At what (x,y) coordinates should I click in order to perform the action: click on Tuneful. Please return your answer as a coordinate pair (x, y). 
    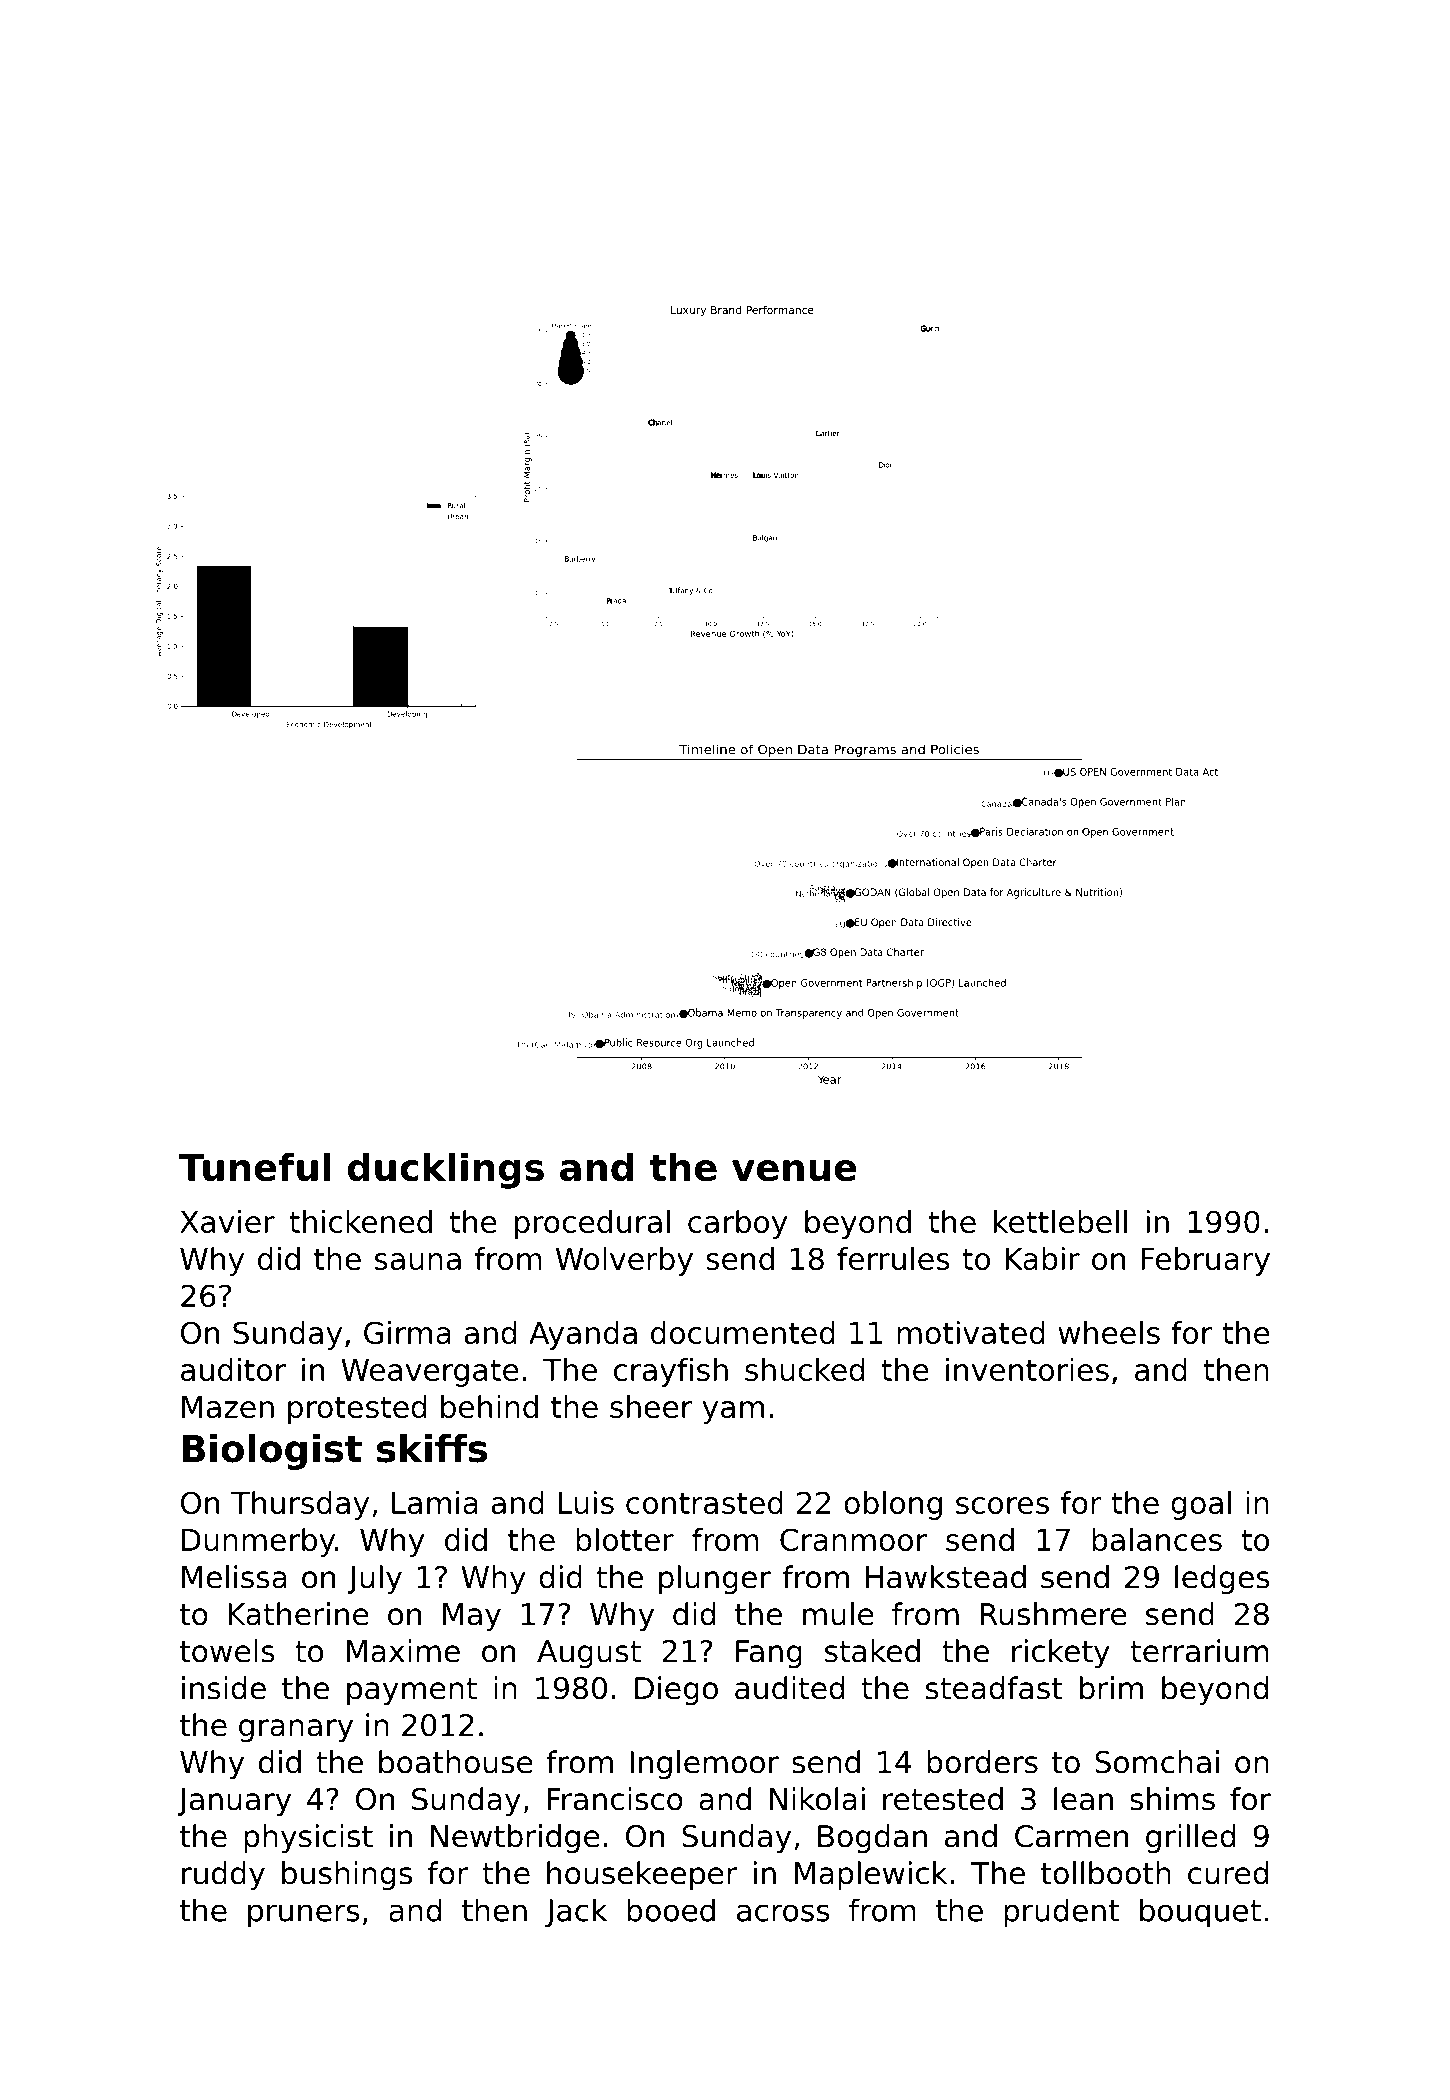
    Looking at the image, I should click on (254, 1167).
